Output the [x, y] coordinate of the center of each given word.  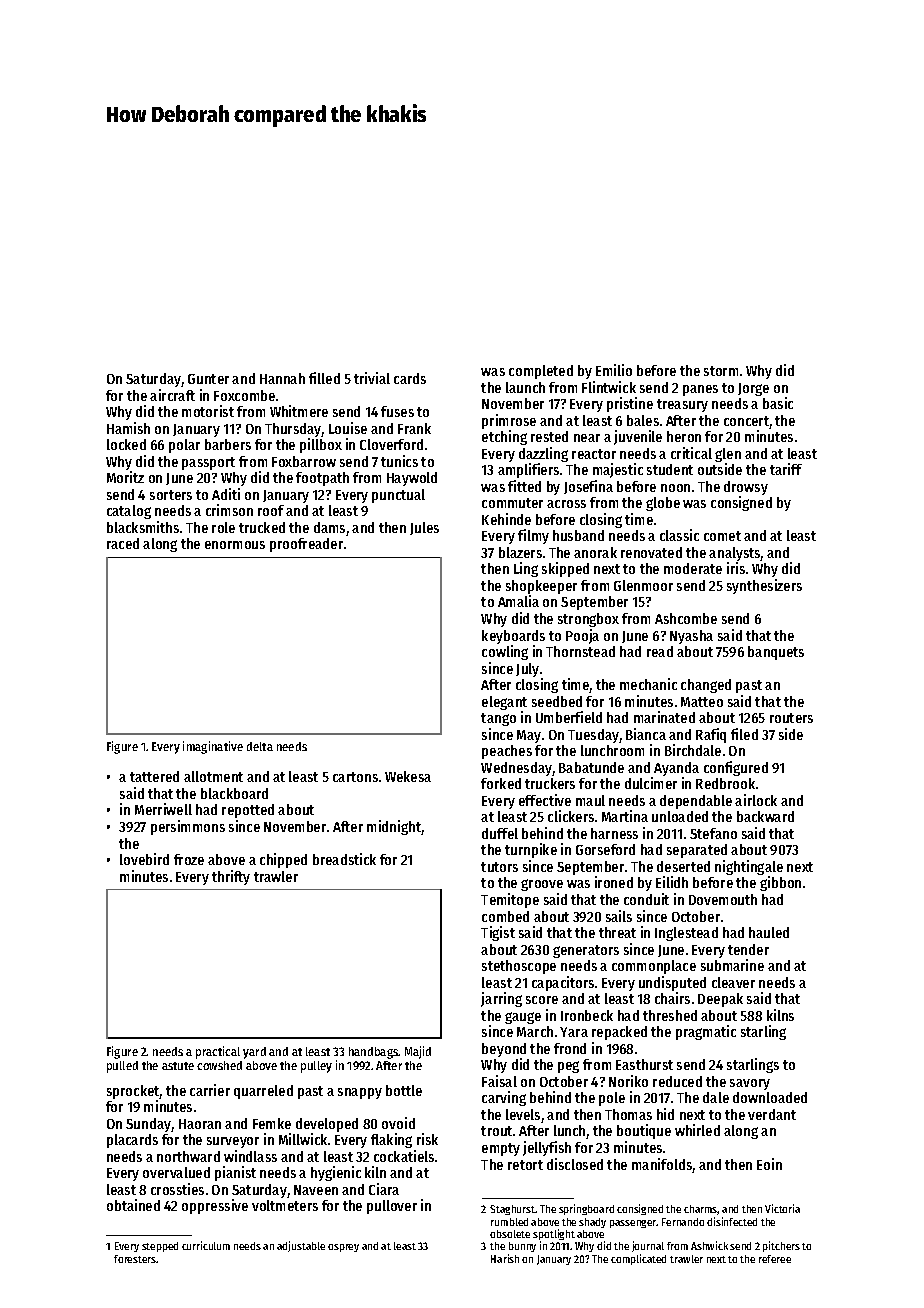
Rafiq [711, 735]
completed [541, 372]
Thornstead [580, 651]
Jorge [753, 389]
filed [744, 734]
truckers [550, 783]
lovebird [144, 859]
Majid [418, 1052]
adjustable [301, 1246]
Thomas [628, 1114]
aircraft [172, 395]
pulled [122, 1067]
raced [123, 543]
